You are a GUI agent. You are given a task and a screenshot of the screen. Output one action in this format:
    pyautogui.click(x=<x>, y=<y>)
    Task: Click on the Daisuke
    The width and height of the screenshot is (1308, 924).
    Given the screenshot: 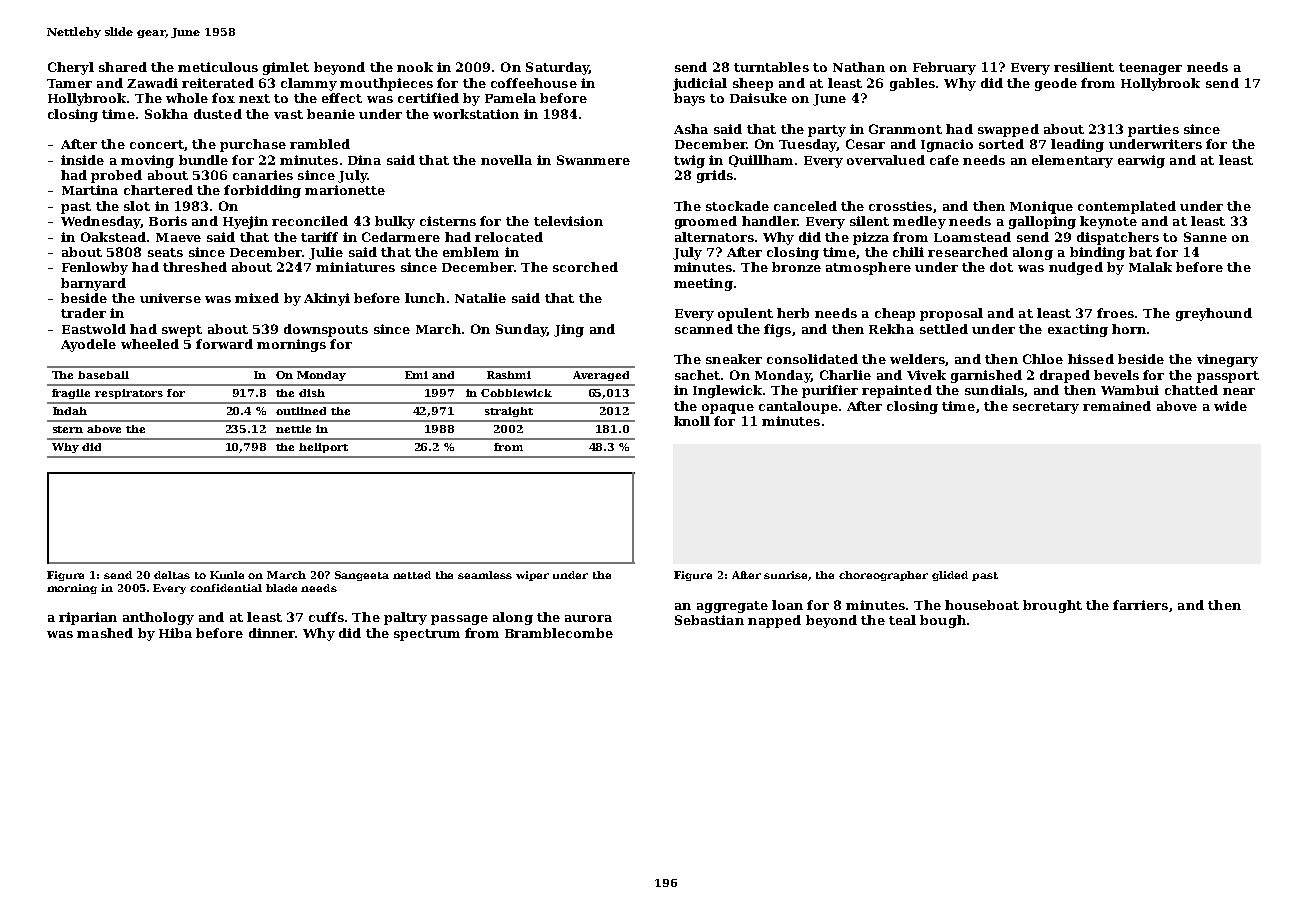 What is the action you would take?
    pyautogui.click(x=758, y=98)
